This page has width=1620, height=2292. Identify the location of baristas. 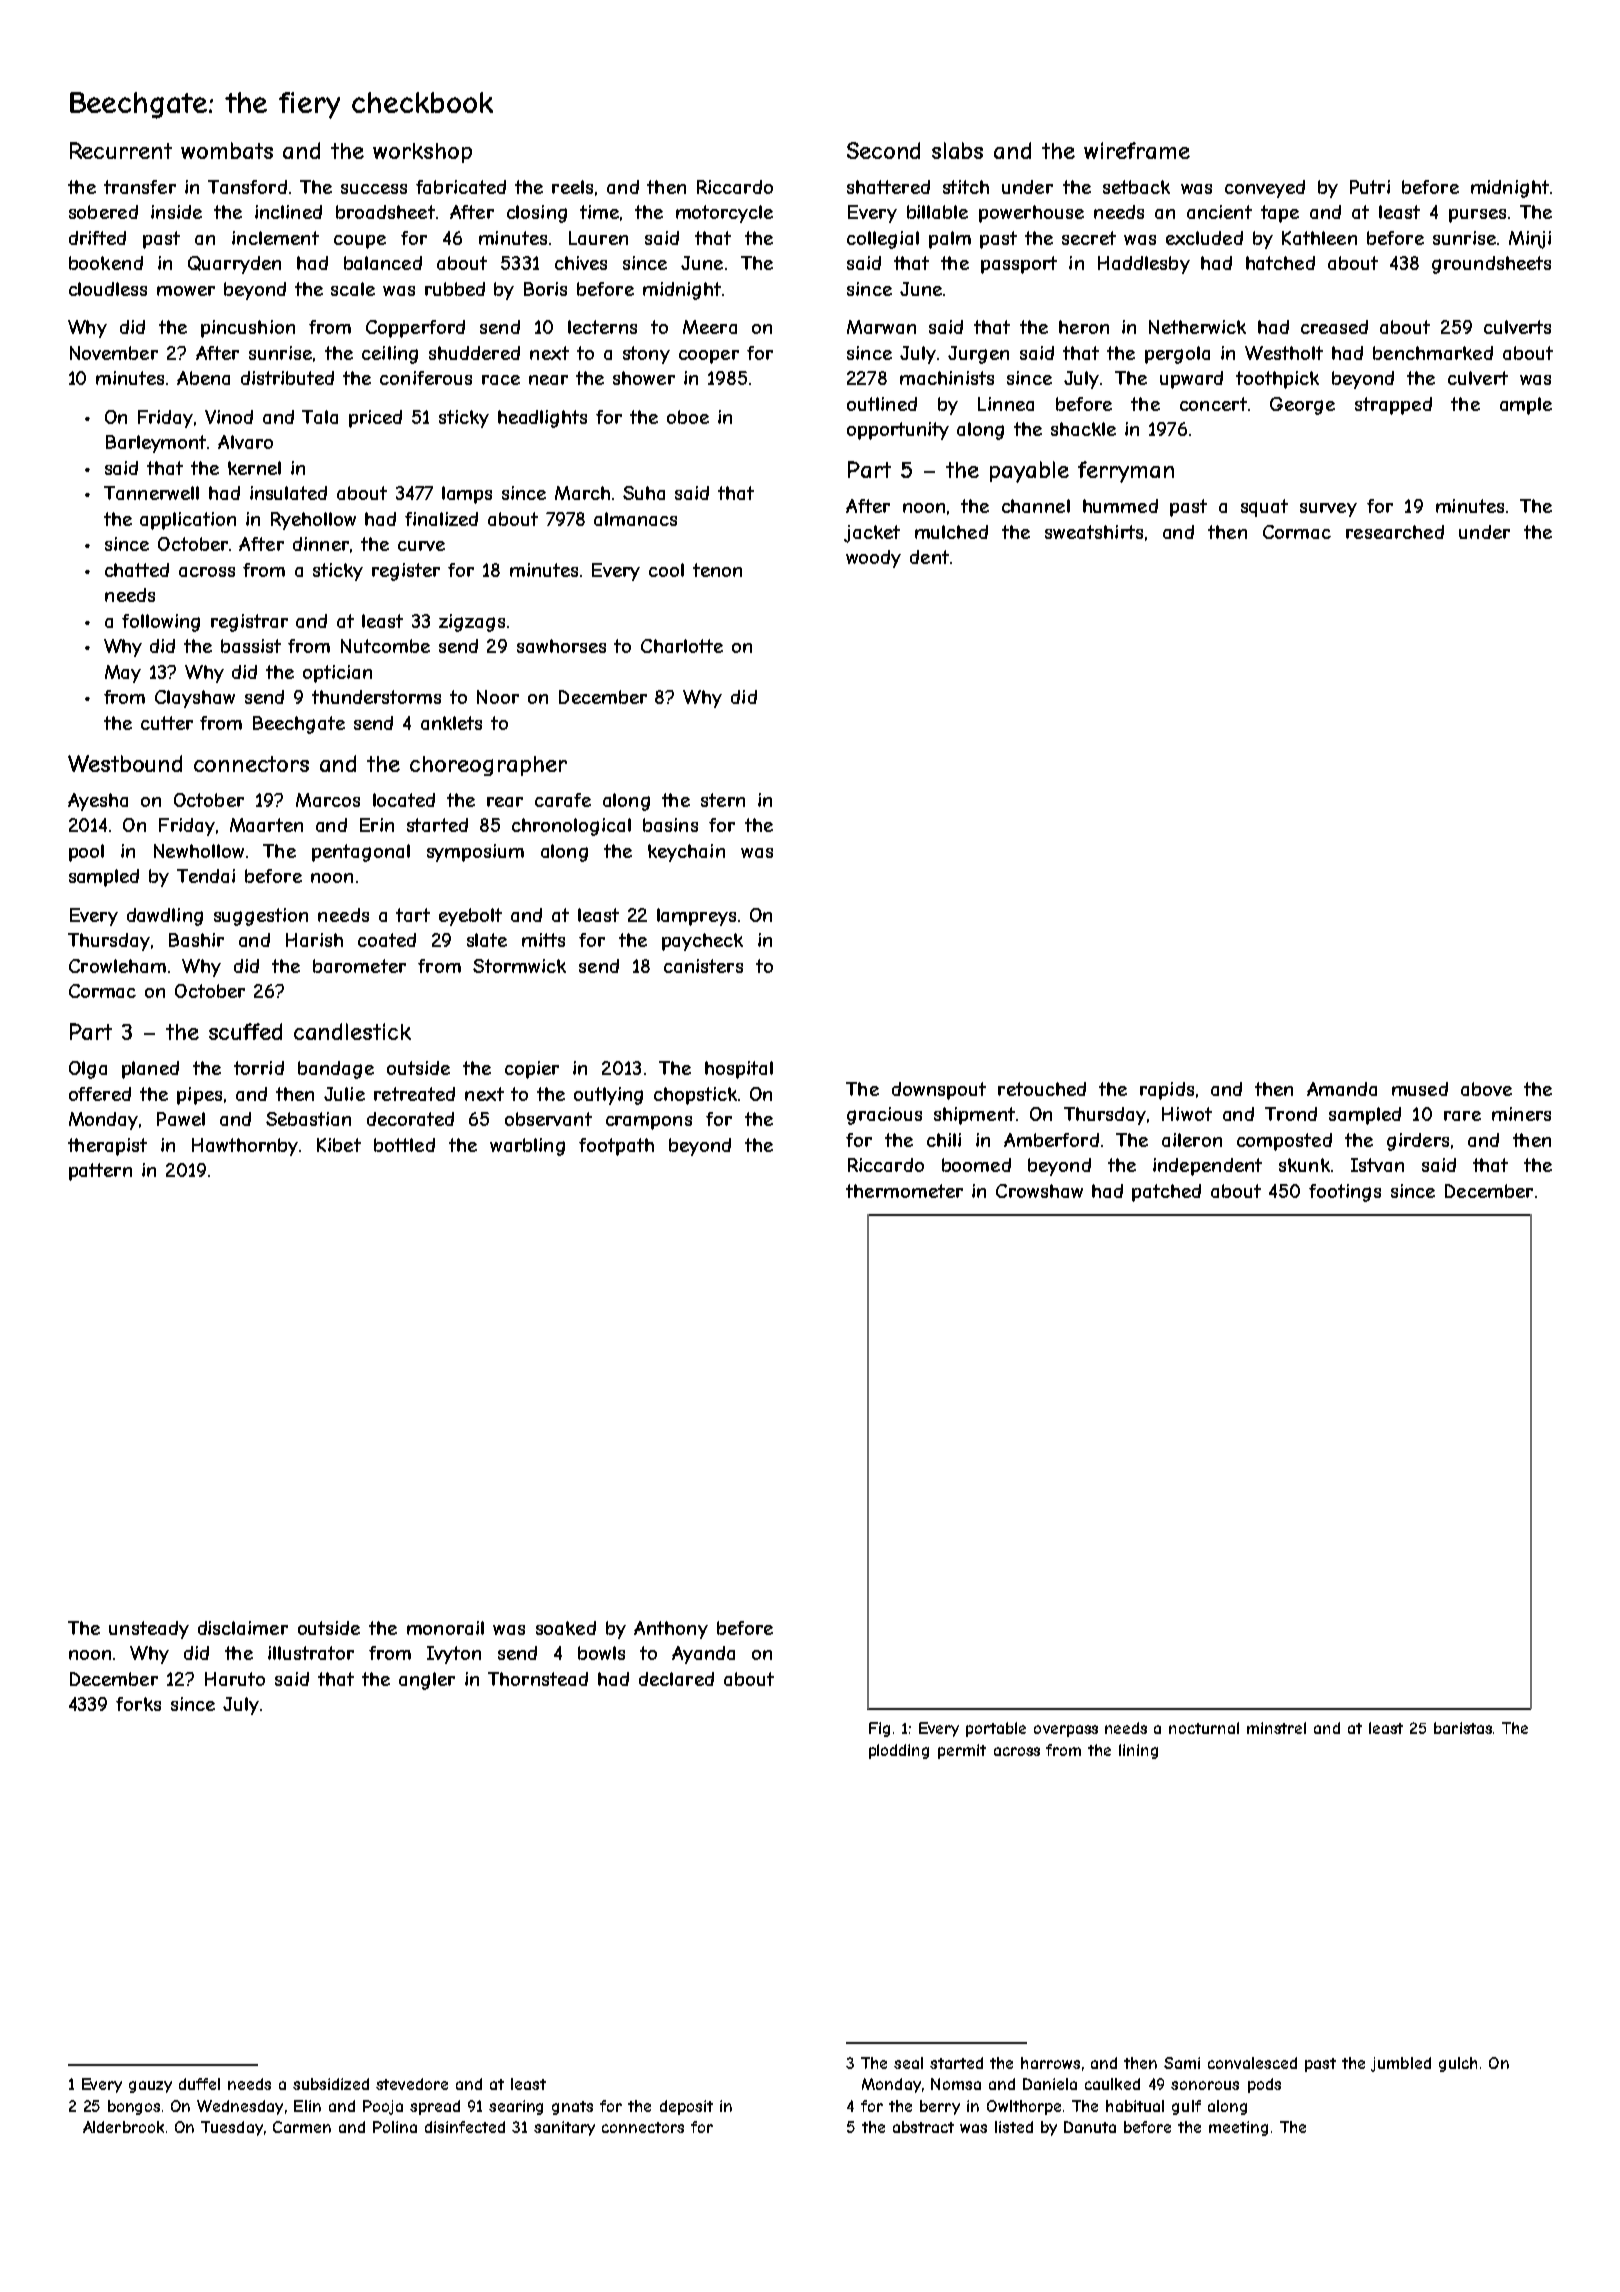
(1463, 1728).
